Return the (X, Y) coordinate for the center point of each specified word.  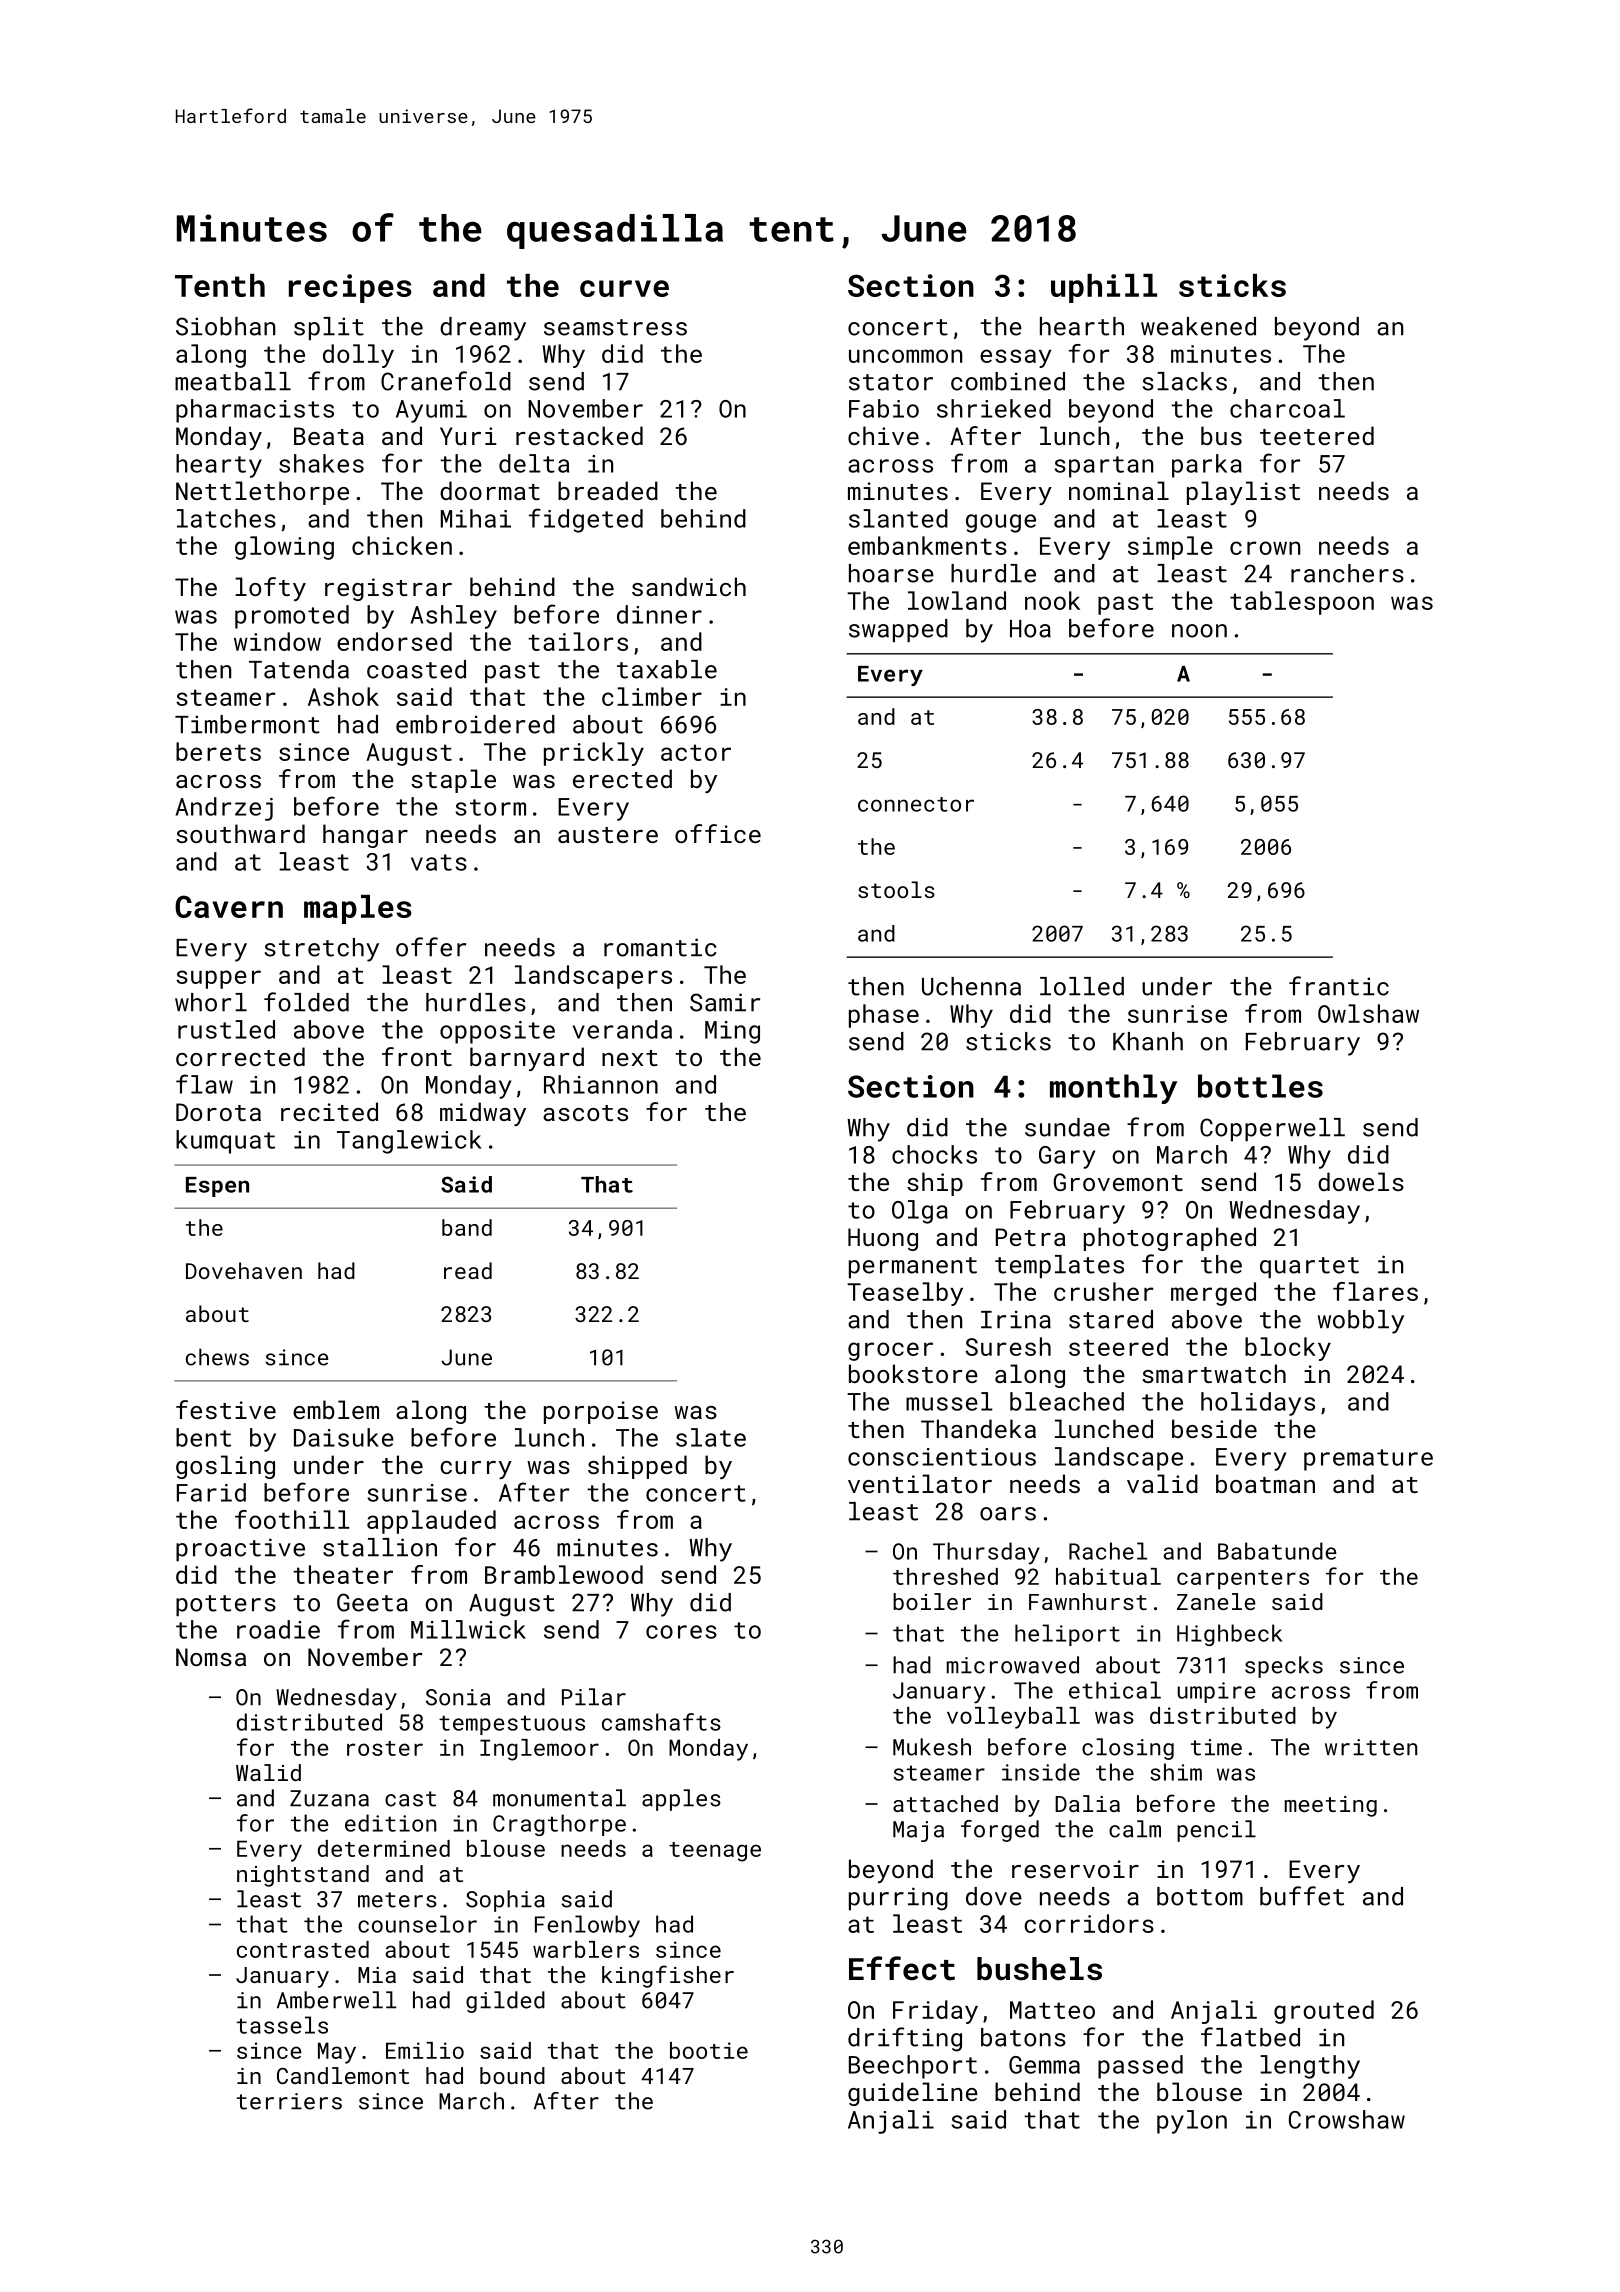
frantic (1339, 986)
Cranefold (446, 381)
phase (884, 1016)
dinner (659, 614)
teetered (1317, 435)
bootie (709, 2050)
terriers (289, 2101)
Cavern (229, 906)
